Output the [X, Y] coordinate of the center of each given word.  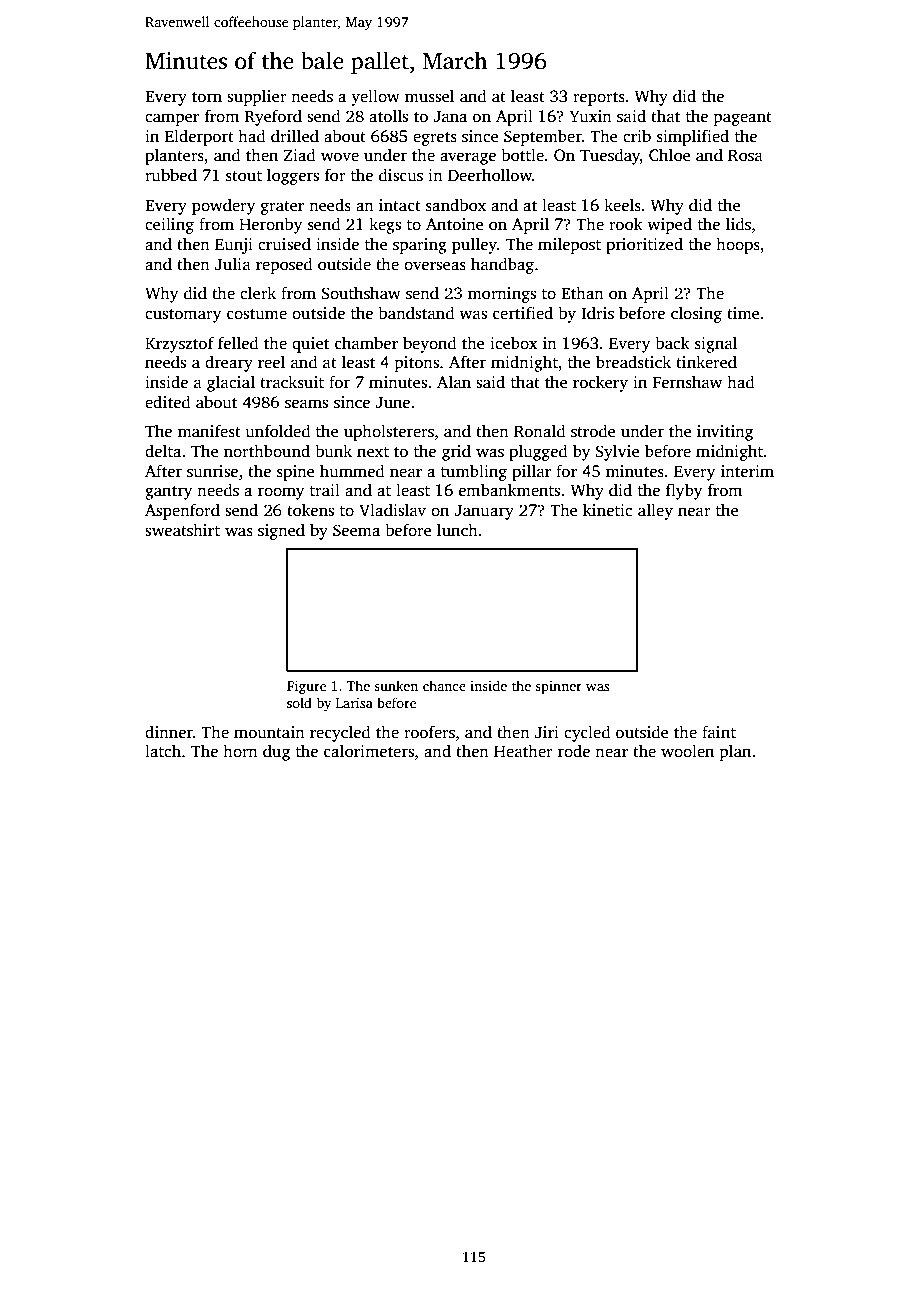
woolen [687, 751]
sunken [396, 685]
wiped [669, 225]
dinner [169, 731]
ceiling [169, 225]
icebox [514, 343]
